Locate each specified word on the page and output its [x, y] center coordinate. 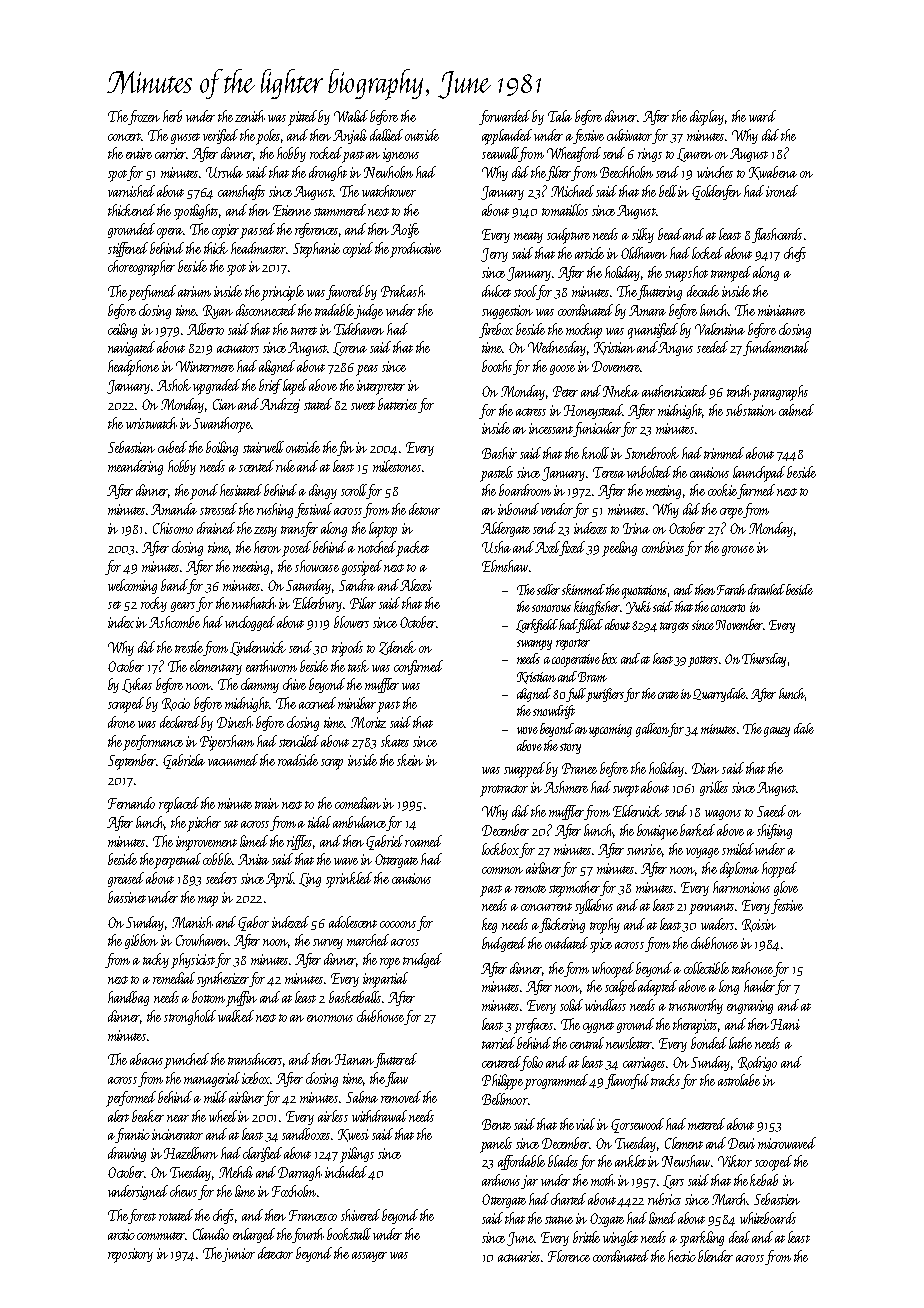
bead [671, 234]
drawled [766, 589]
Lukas [137, 685]
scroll [354, 491]
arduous [502, 1181]
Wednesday [557, 348]
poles [268, 137]
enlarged [254, 1235]
